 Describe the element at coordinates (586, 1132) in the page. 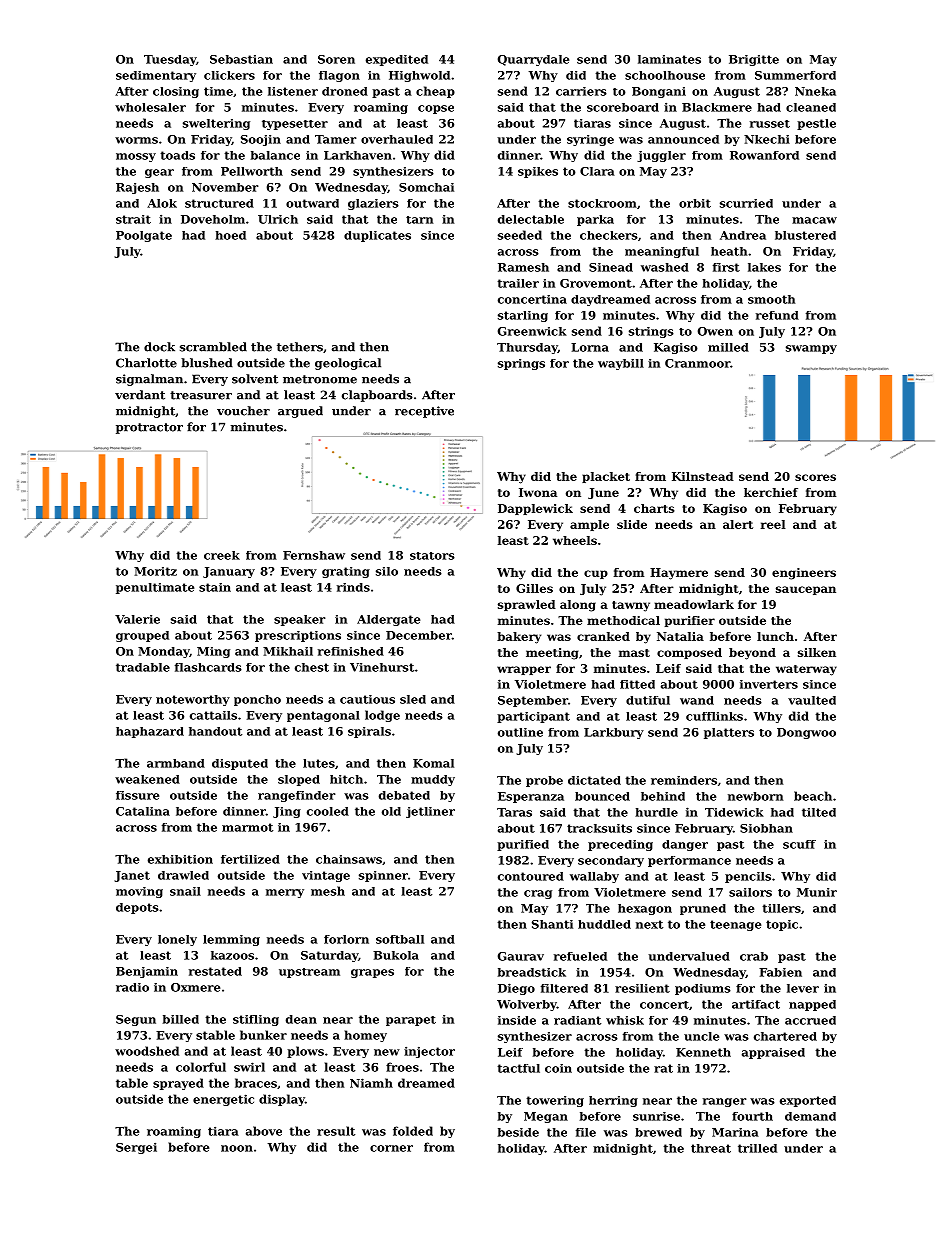

I see `file` at that location.
